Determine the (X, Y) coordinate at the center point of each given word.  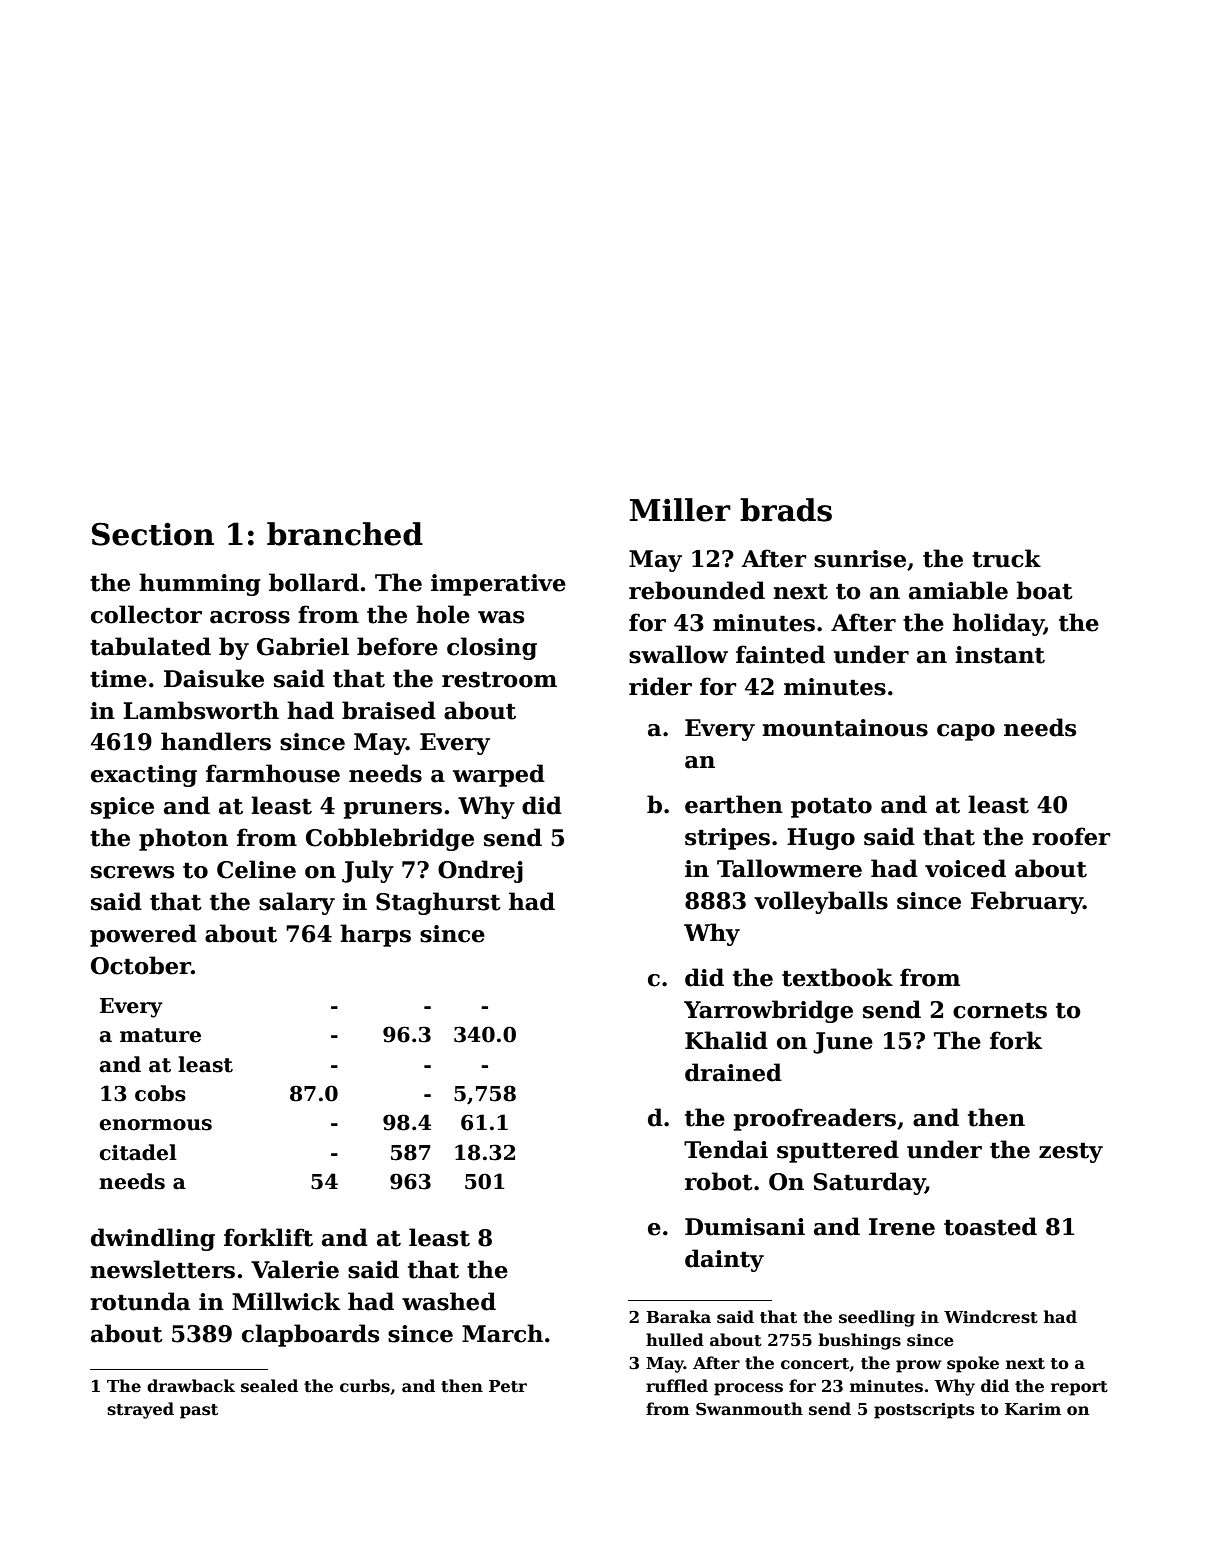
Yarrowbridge (768, 1011)
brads (786, 510)
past (199, 1411)
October (141, 965)
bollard (314, 582)
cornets (1000, 1010)
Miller (680, 510)
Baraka (678, 1316)
